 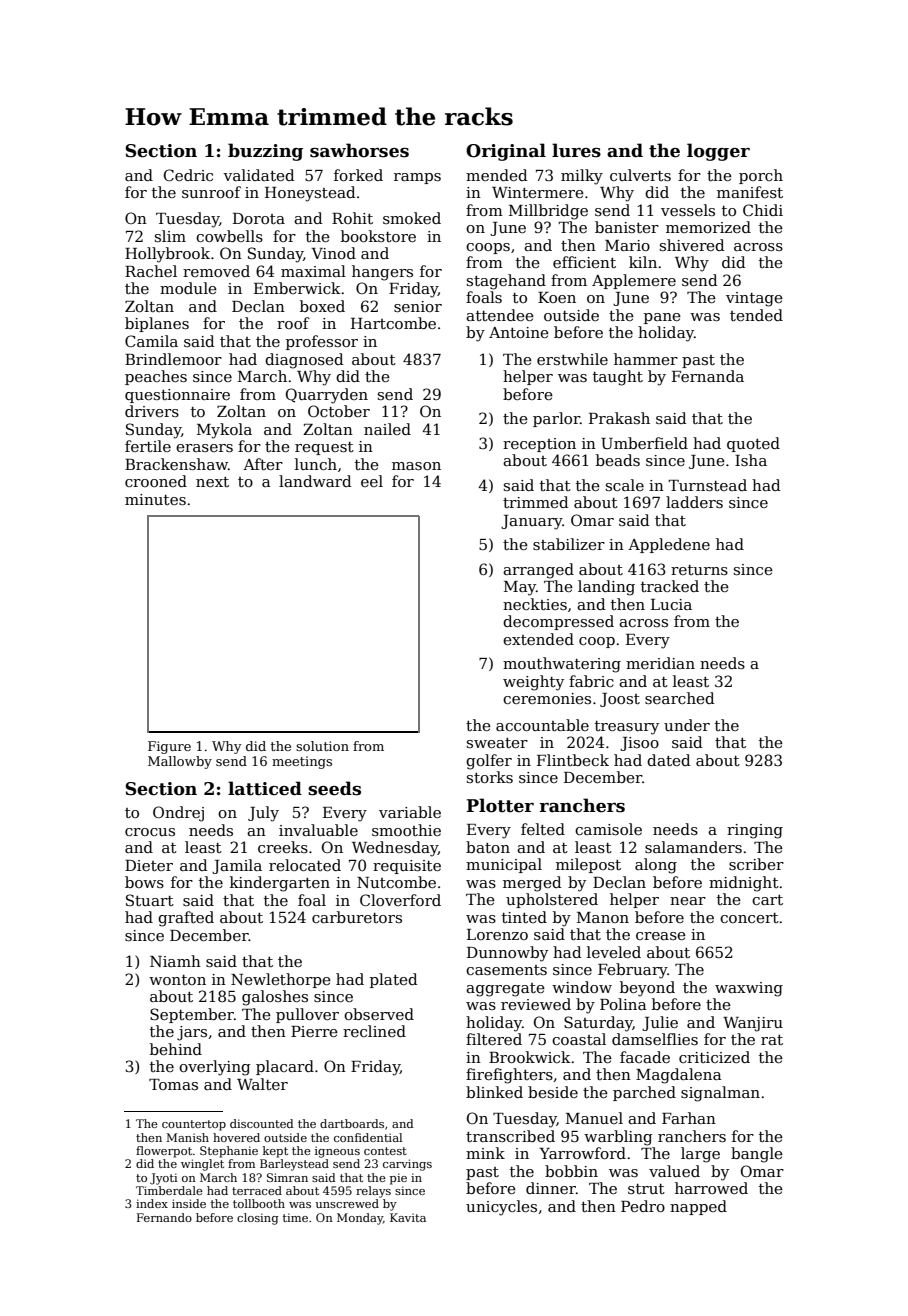 I want to click on scale, so click(x=625, y=485).
